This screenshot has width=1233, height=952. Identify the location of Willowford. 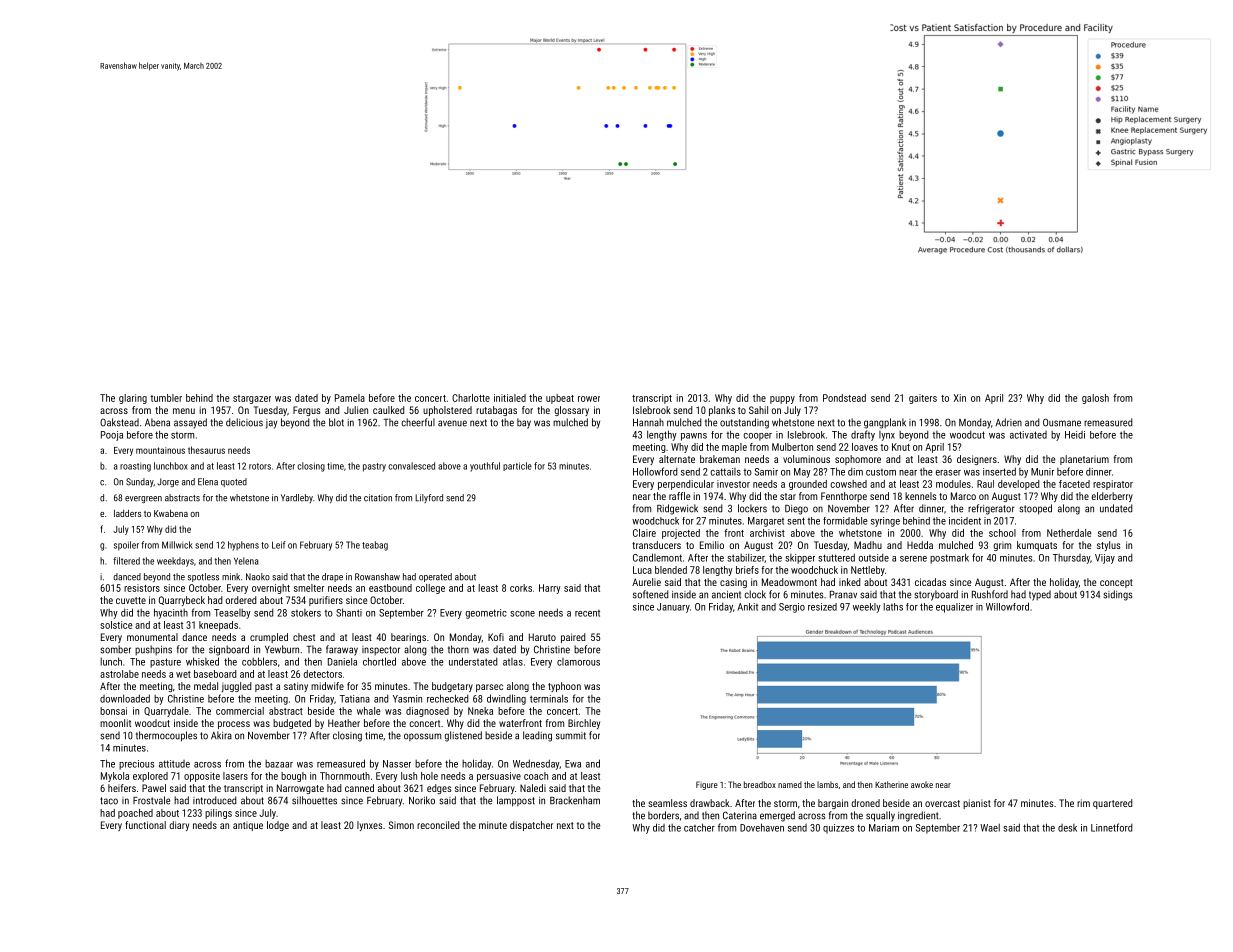
(1007, 606).
